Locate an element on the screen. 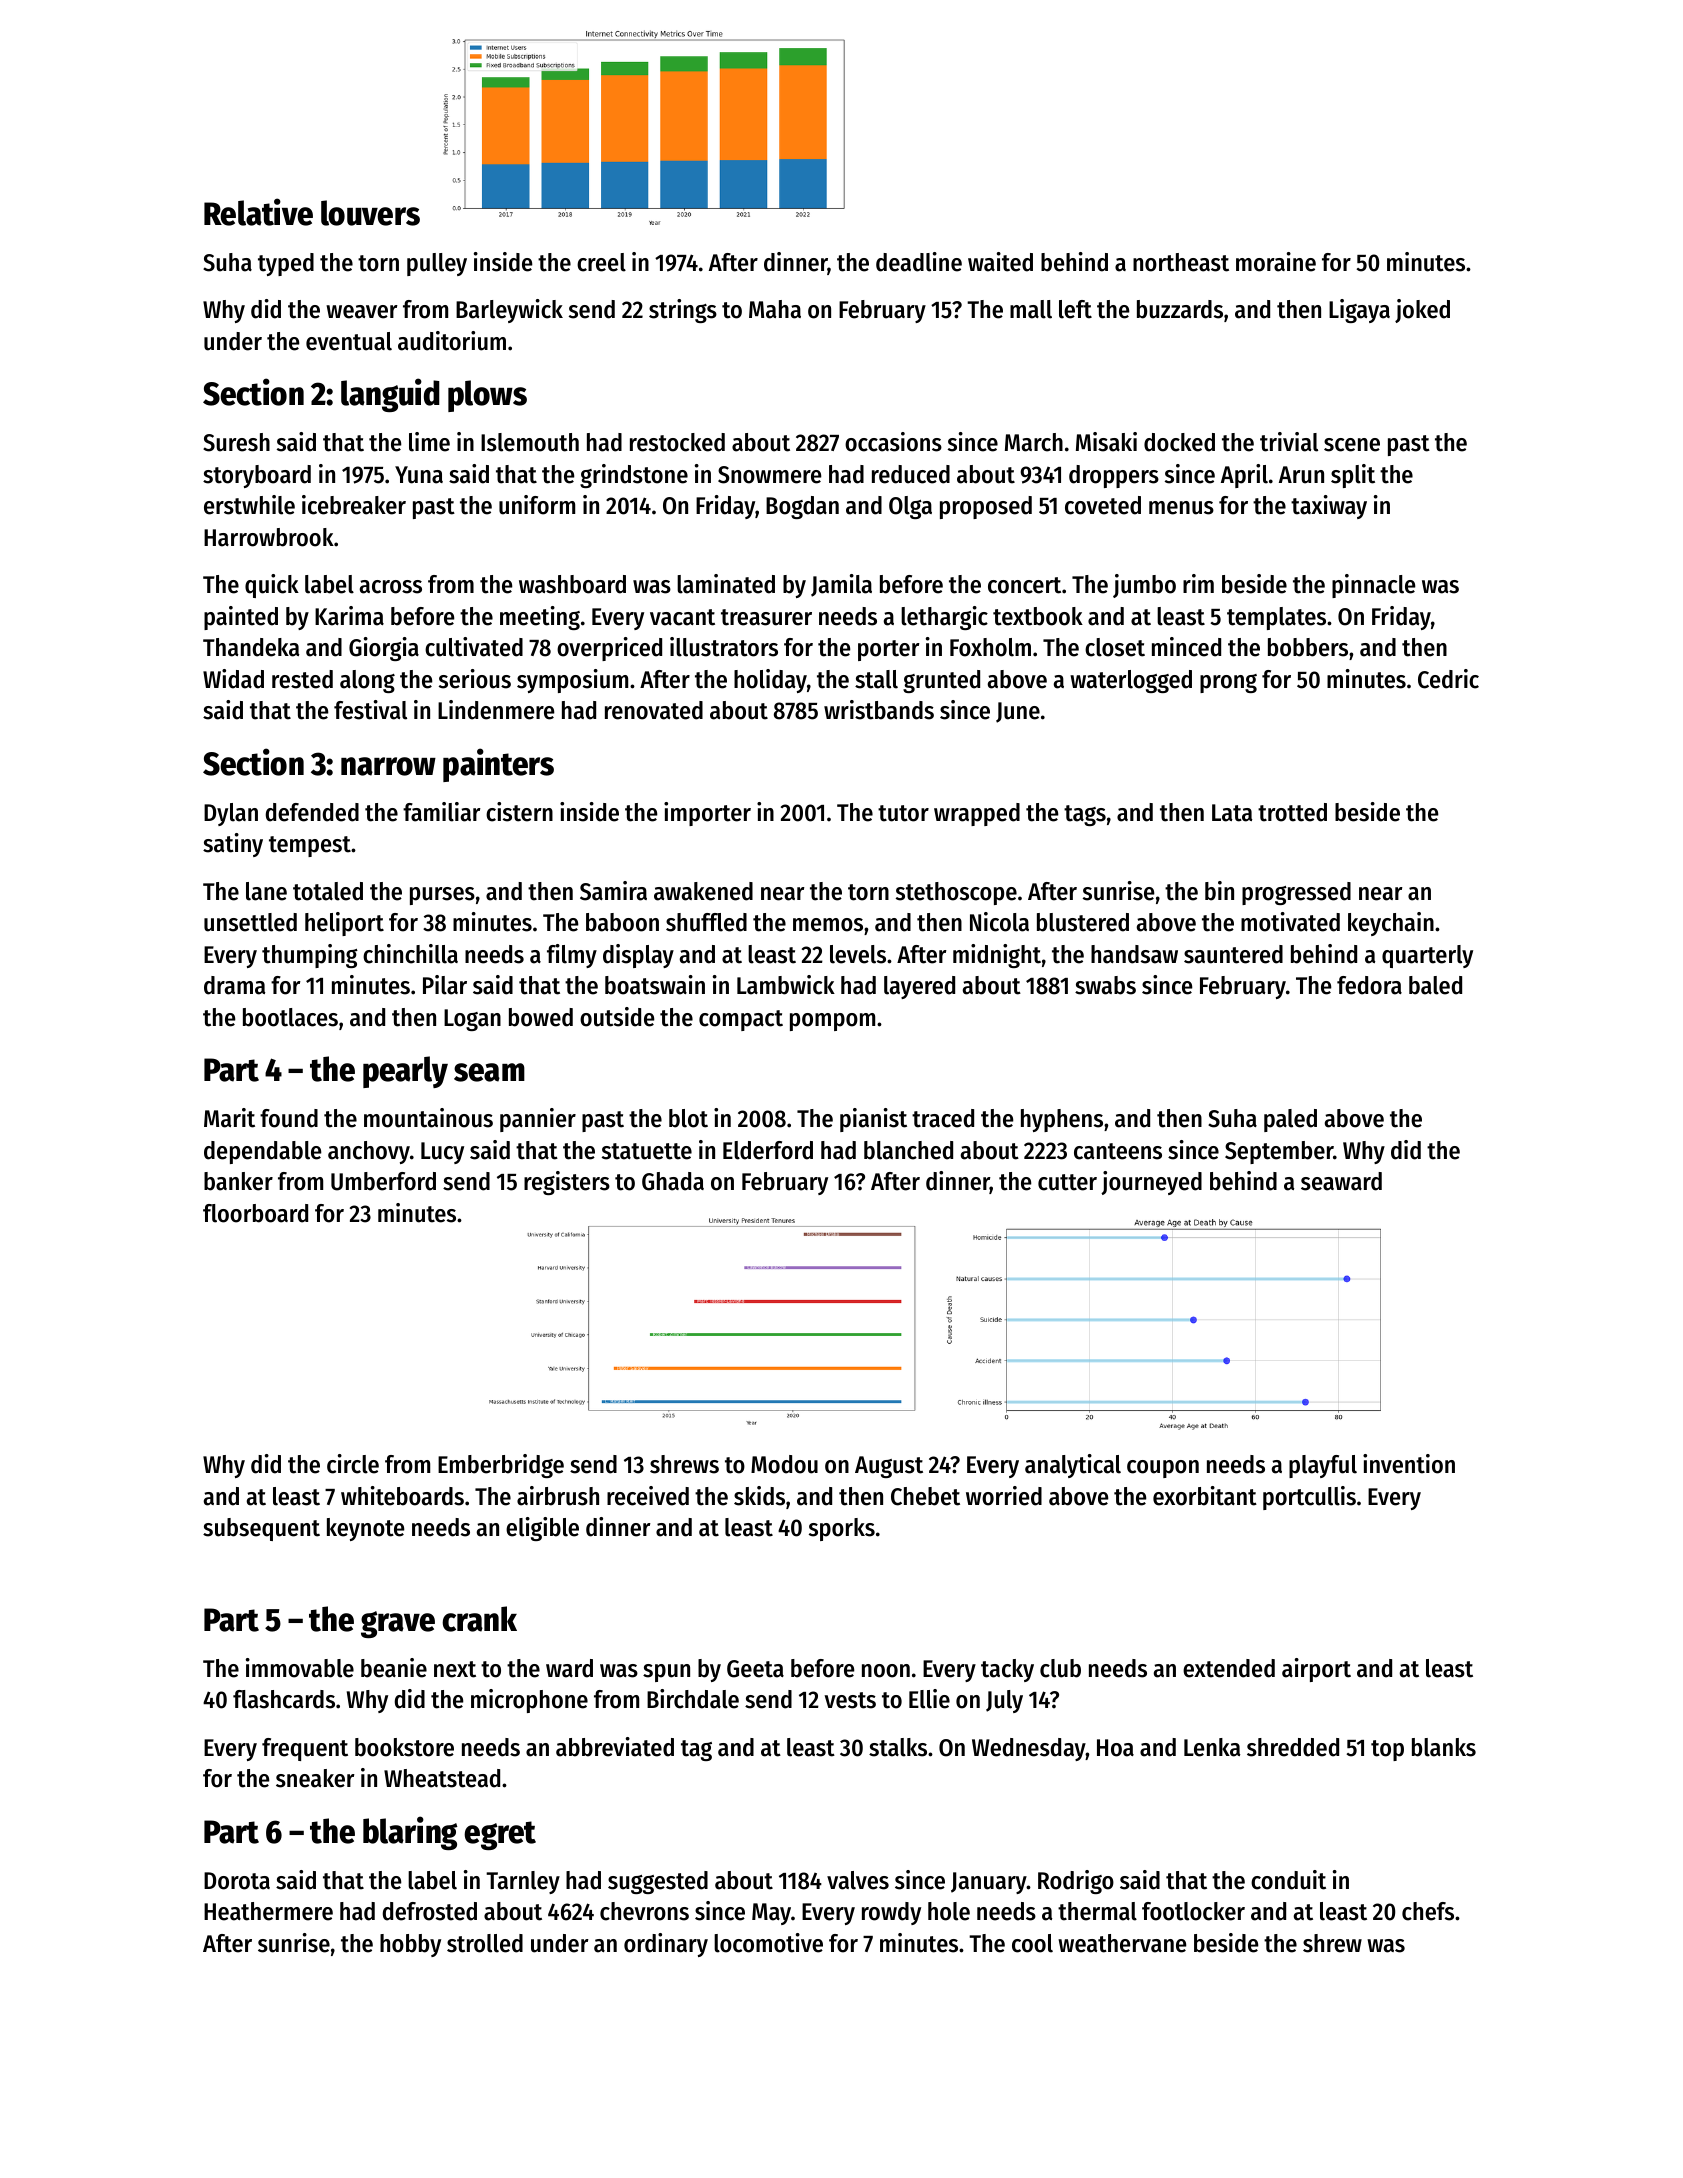  cutter is located at coordinates (1067, 1182).
